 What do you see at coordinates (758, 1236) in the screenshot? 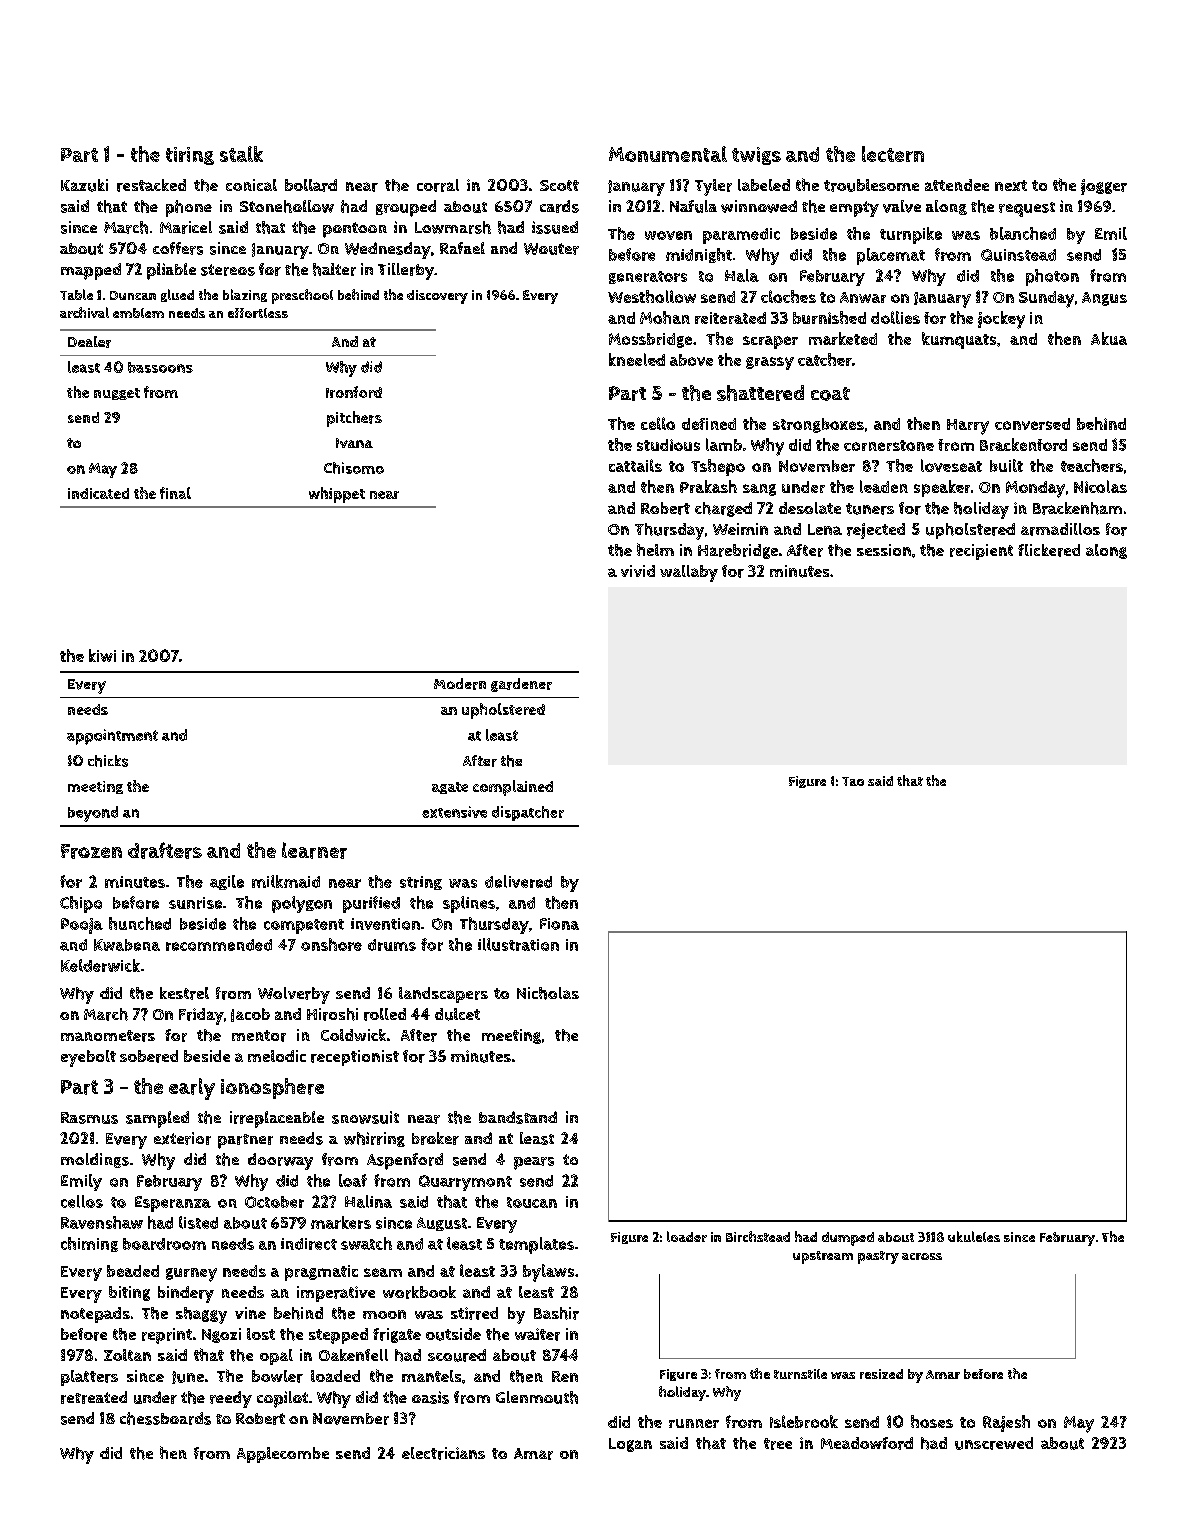
I see `Birchstead` at bounding box center [758, 1236].
